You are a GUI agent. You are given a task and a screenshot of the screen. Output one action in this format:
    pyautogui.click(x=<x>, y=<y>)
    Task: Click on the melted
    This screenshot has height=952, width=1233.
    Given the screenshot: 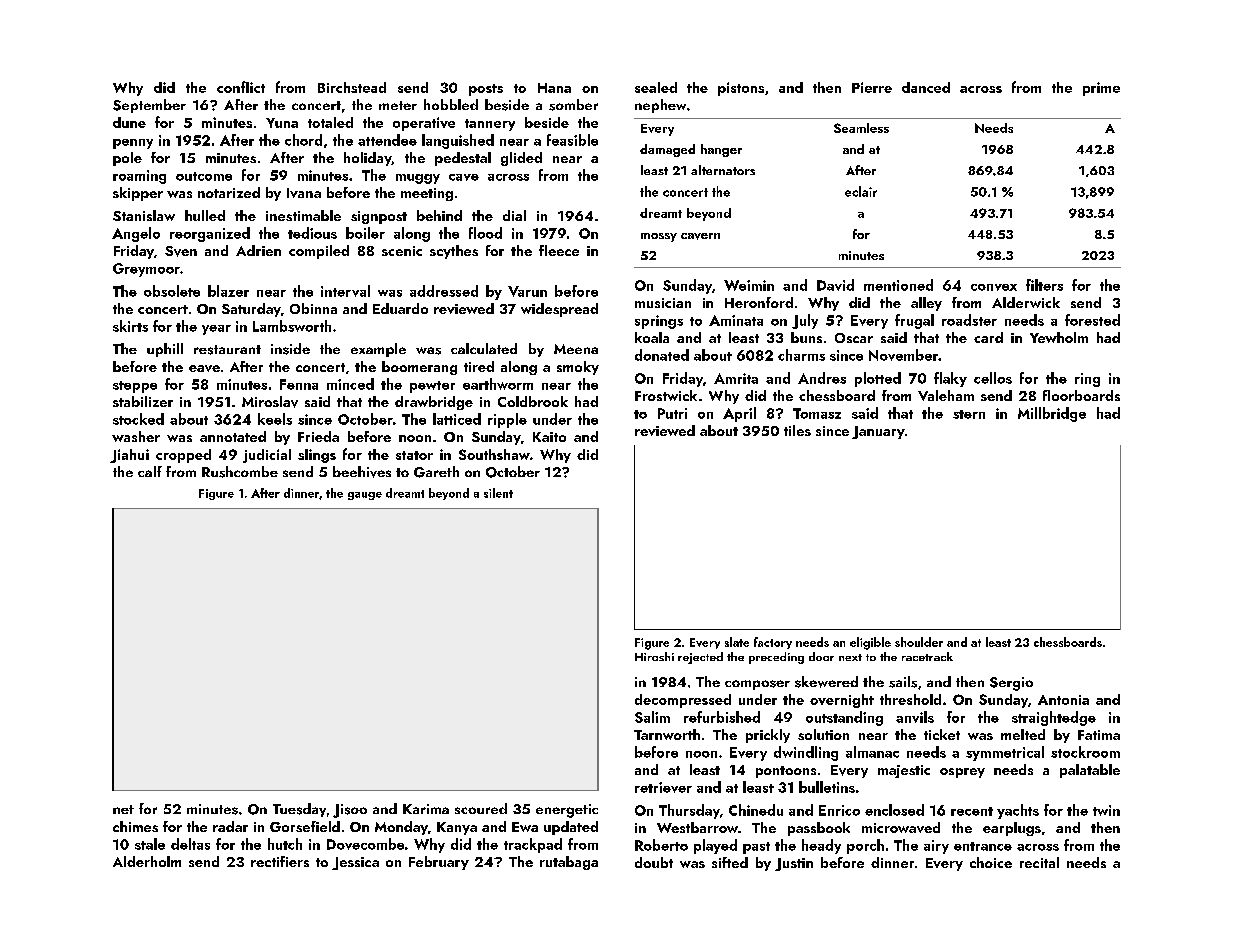 What is the action you would take?
    pyautogui.click(x=1023, y=734)
